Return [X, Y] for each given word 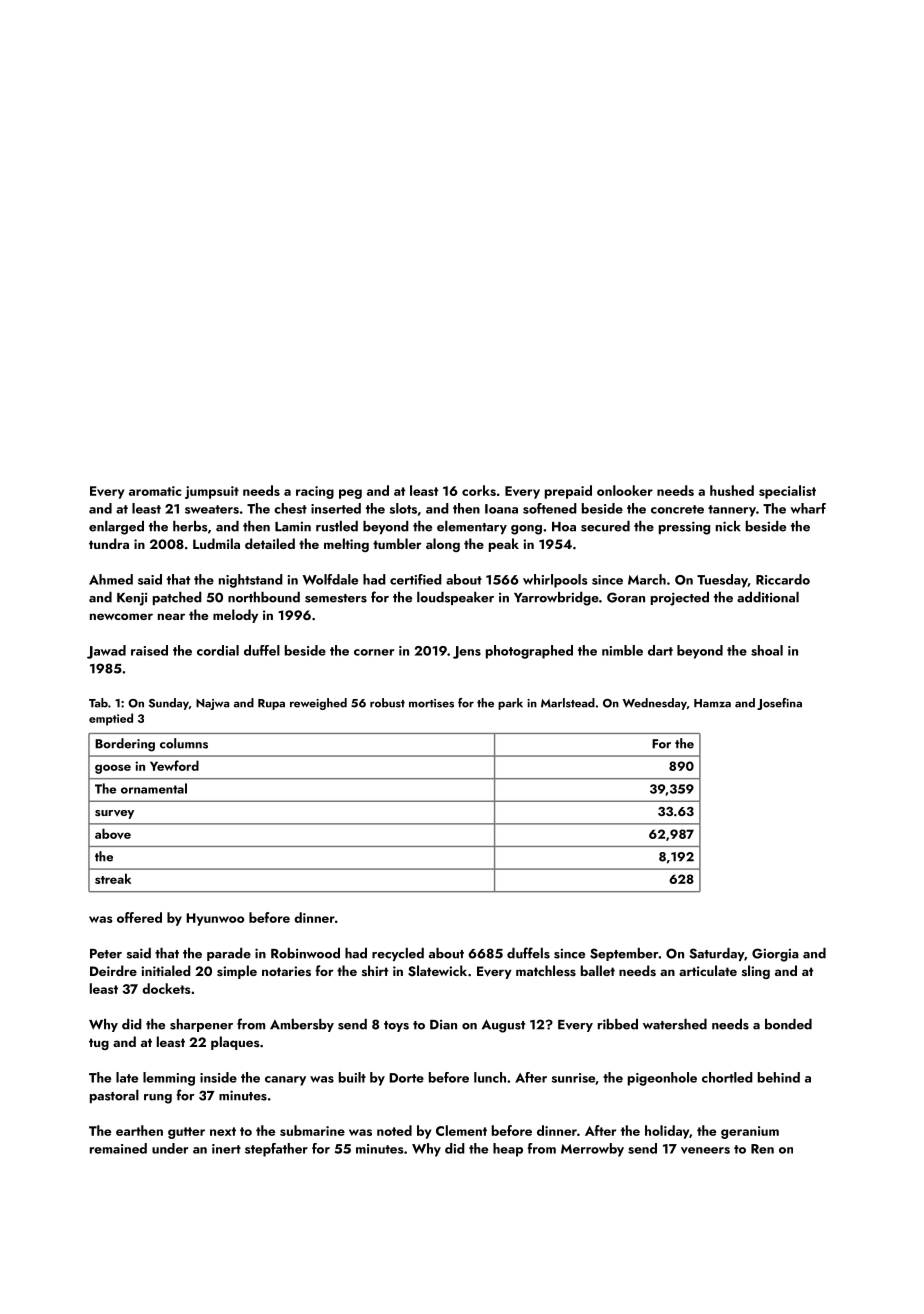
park [510, 704]
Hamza [712, 703]
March [647, 579]
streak [113, 878]
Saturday [716, 954]
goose [113, 769]
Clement [461, 1130]
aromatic [155, 491]
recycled [398, 954]
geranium [750, 1132]
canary [285, 1081]
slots [403, 508]
